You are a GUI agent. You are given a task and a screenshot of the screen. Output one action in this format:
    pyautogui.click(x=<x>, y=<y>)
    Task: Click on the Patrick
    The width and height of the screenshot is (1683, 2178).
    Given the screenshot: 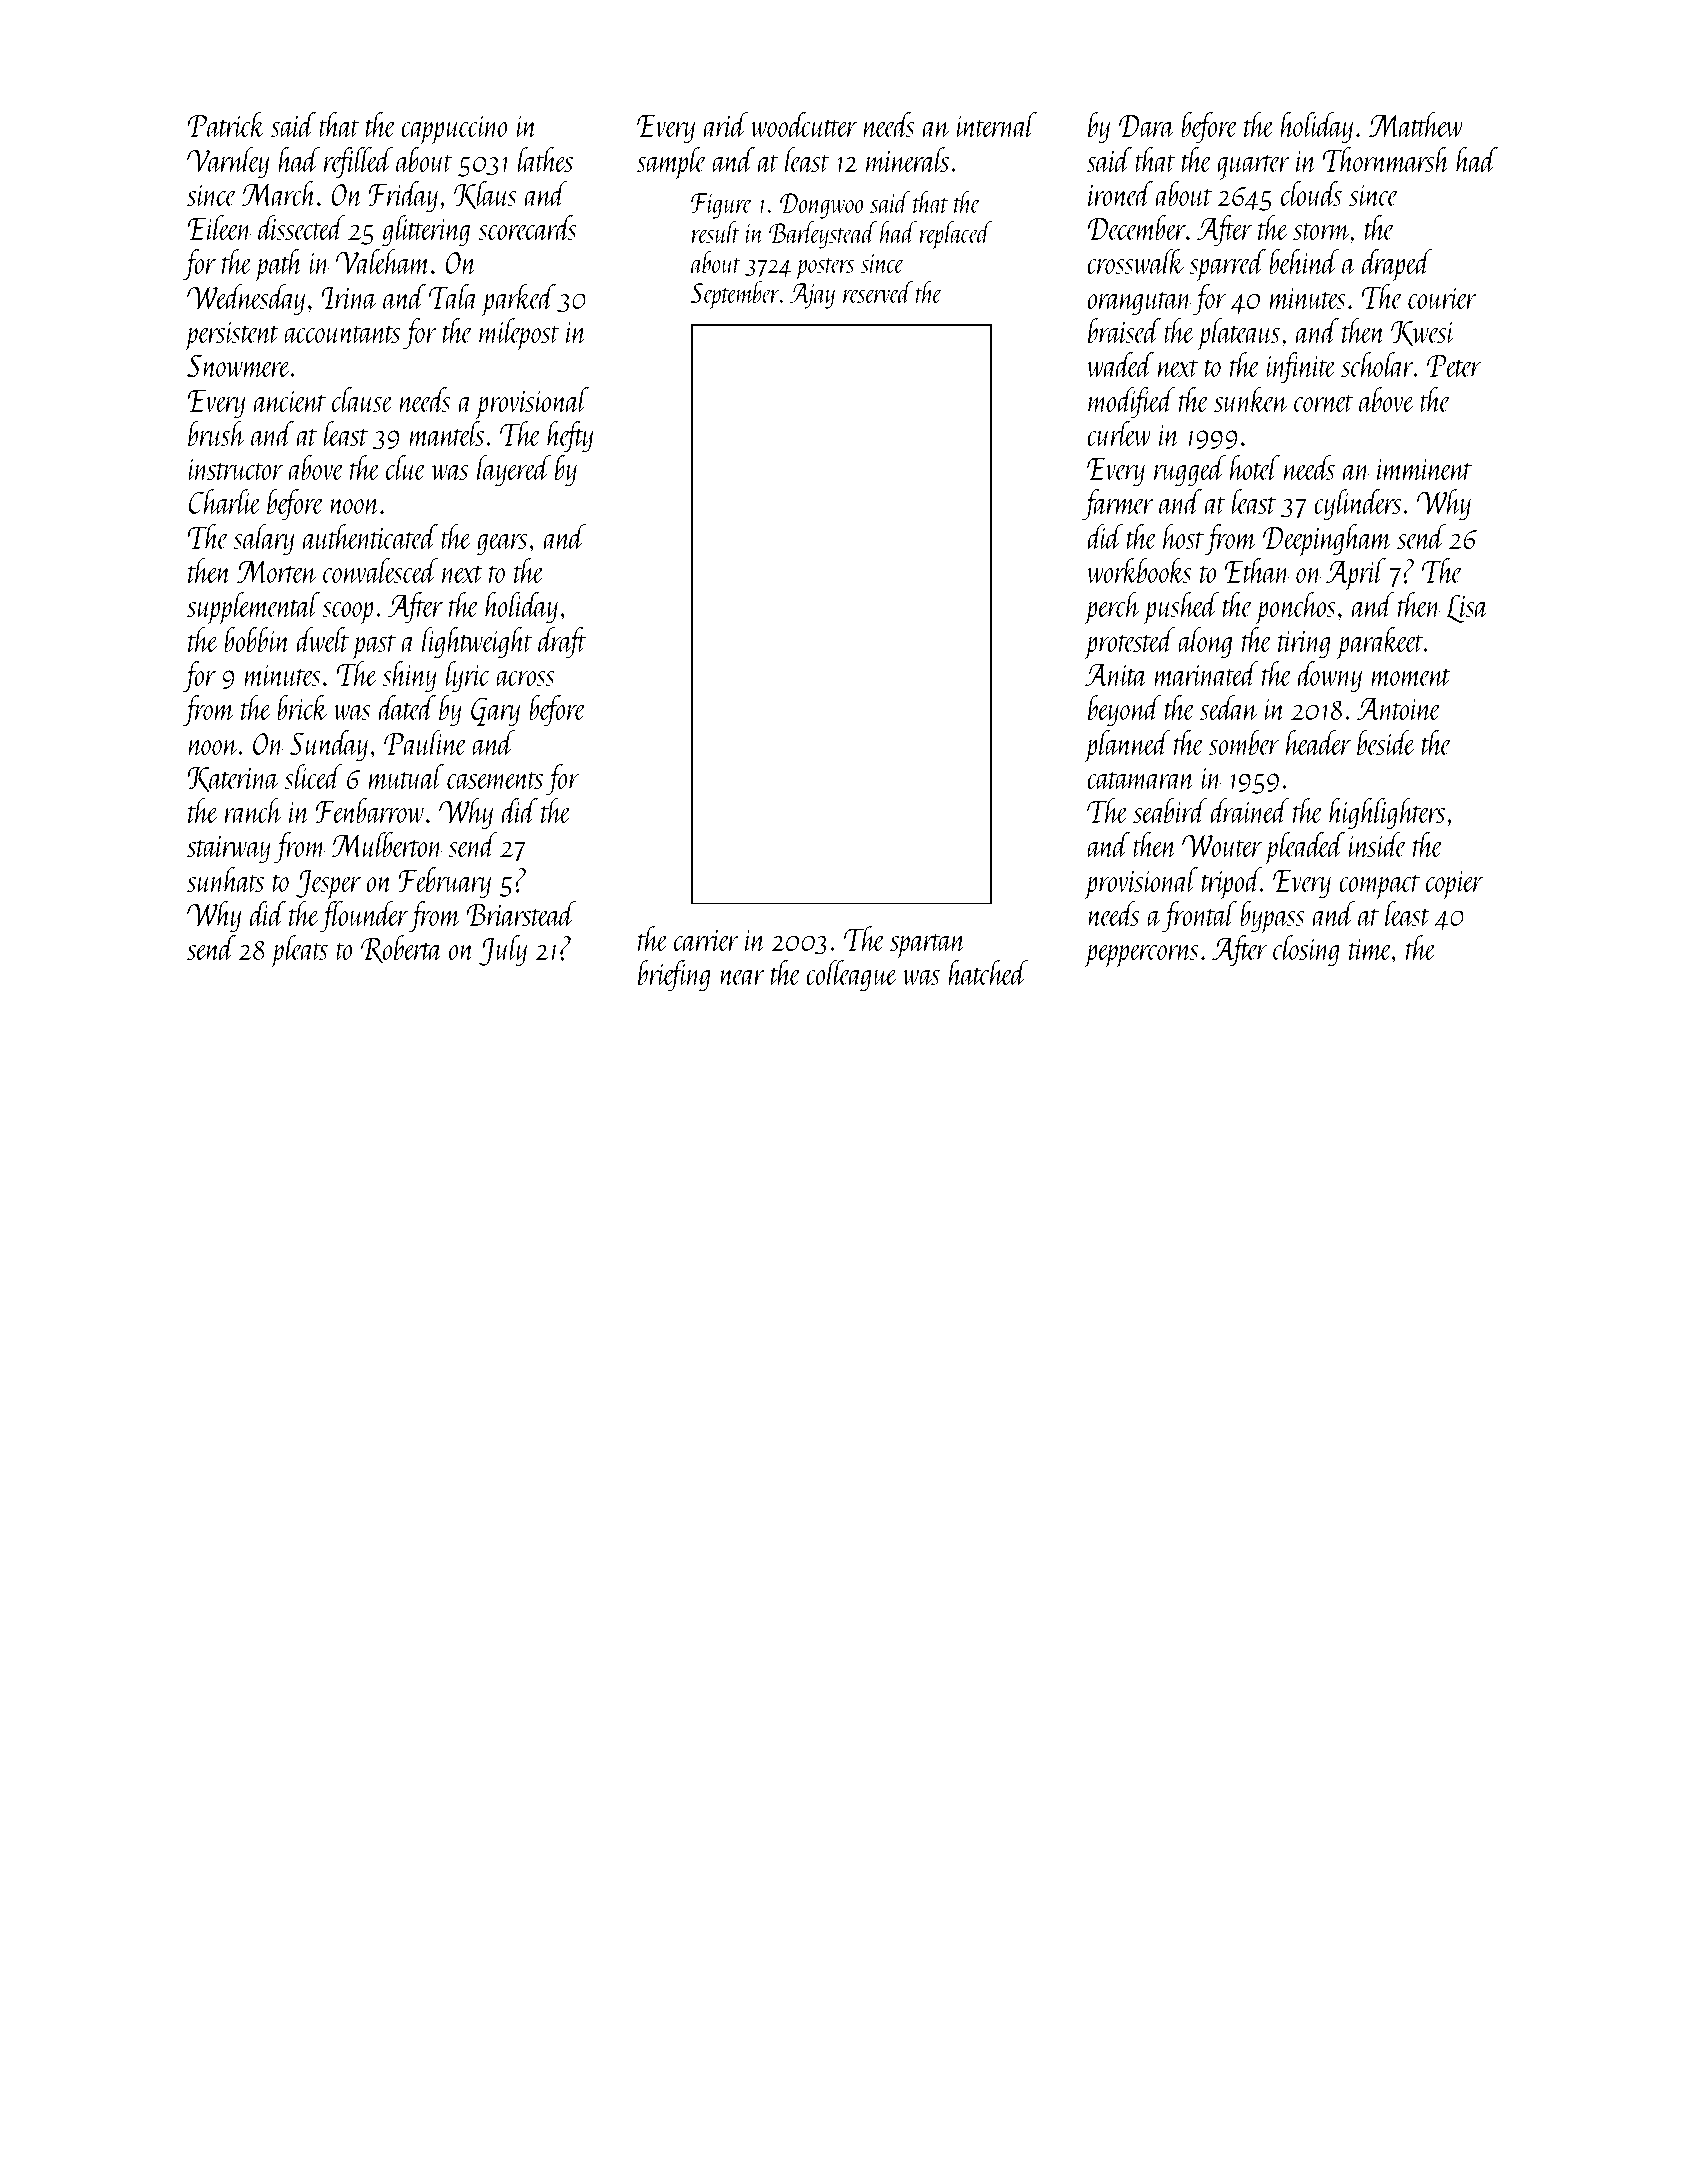 What is the action you would take?
    pyautogui.click(x=226, y=124)
